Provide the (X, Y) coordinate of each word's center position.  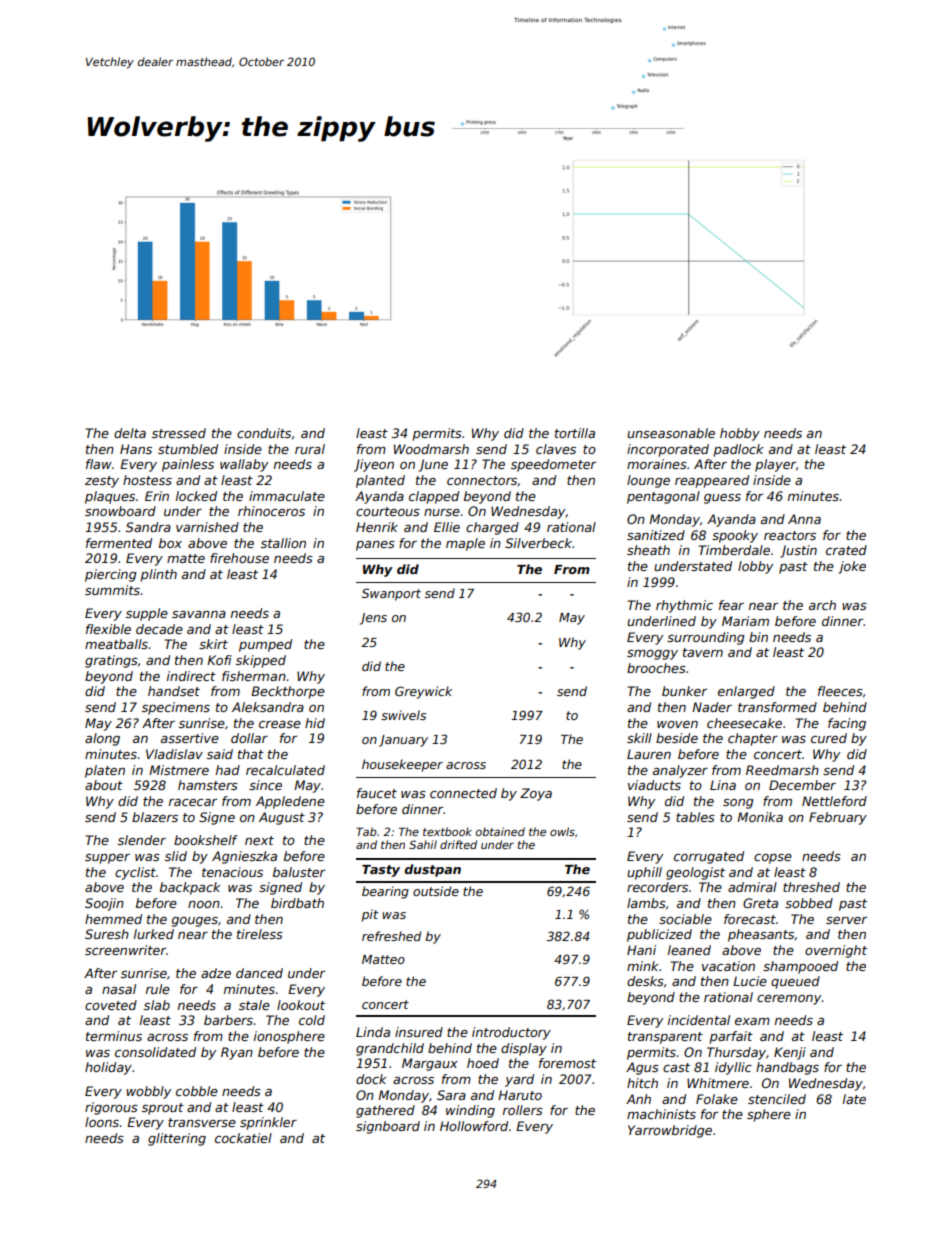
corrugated (709, 857)
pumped (265, 645)
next (259, 840)
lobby (755, 567)
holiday (108, 1068)
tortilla (575, 433)
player (775, 465)
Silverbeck (539, 543)
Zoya (536, 794)
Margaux (430, 1064)
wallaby (244, 465)
